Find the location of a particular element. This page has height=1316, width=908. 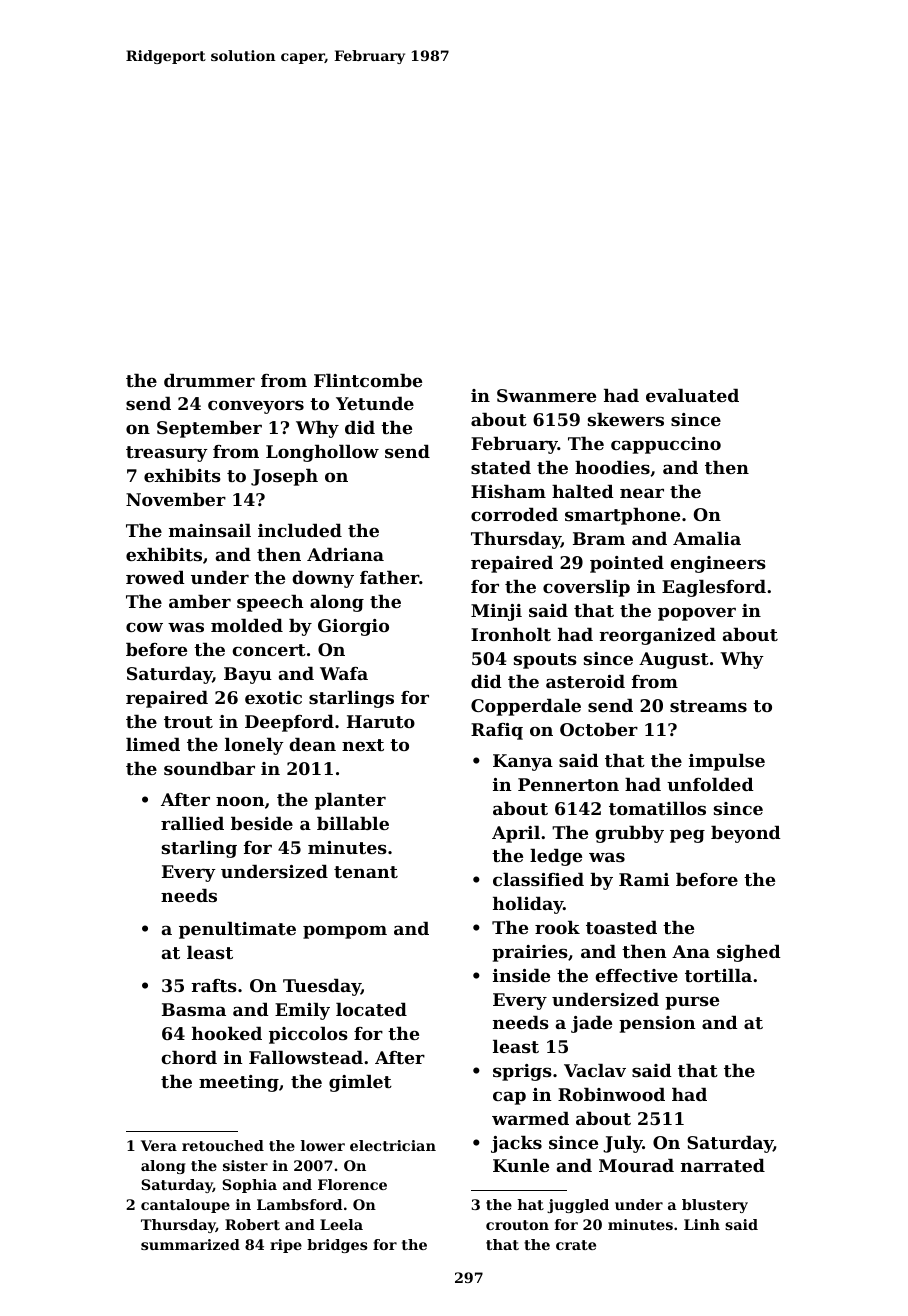

bridges is located at coordinates (337, 1246).
